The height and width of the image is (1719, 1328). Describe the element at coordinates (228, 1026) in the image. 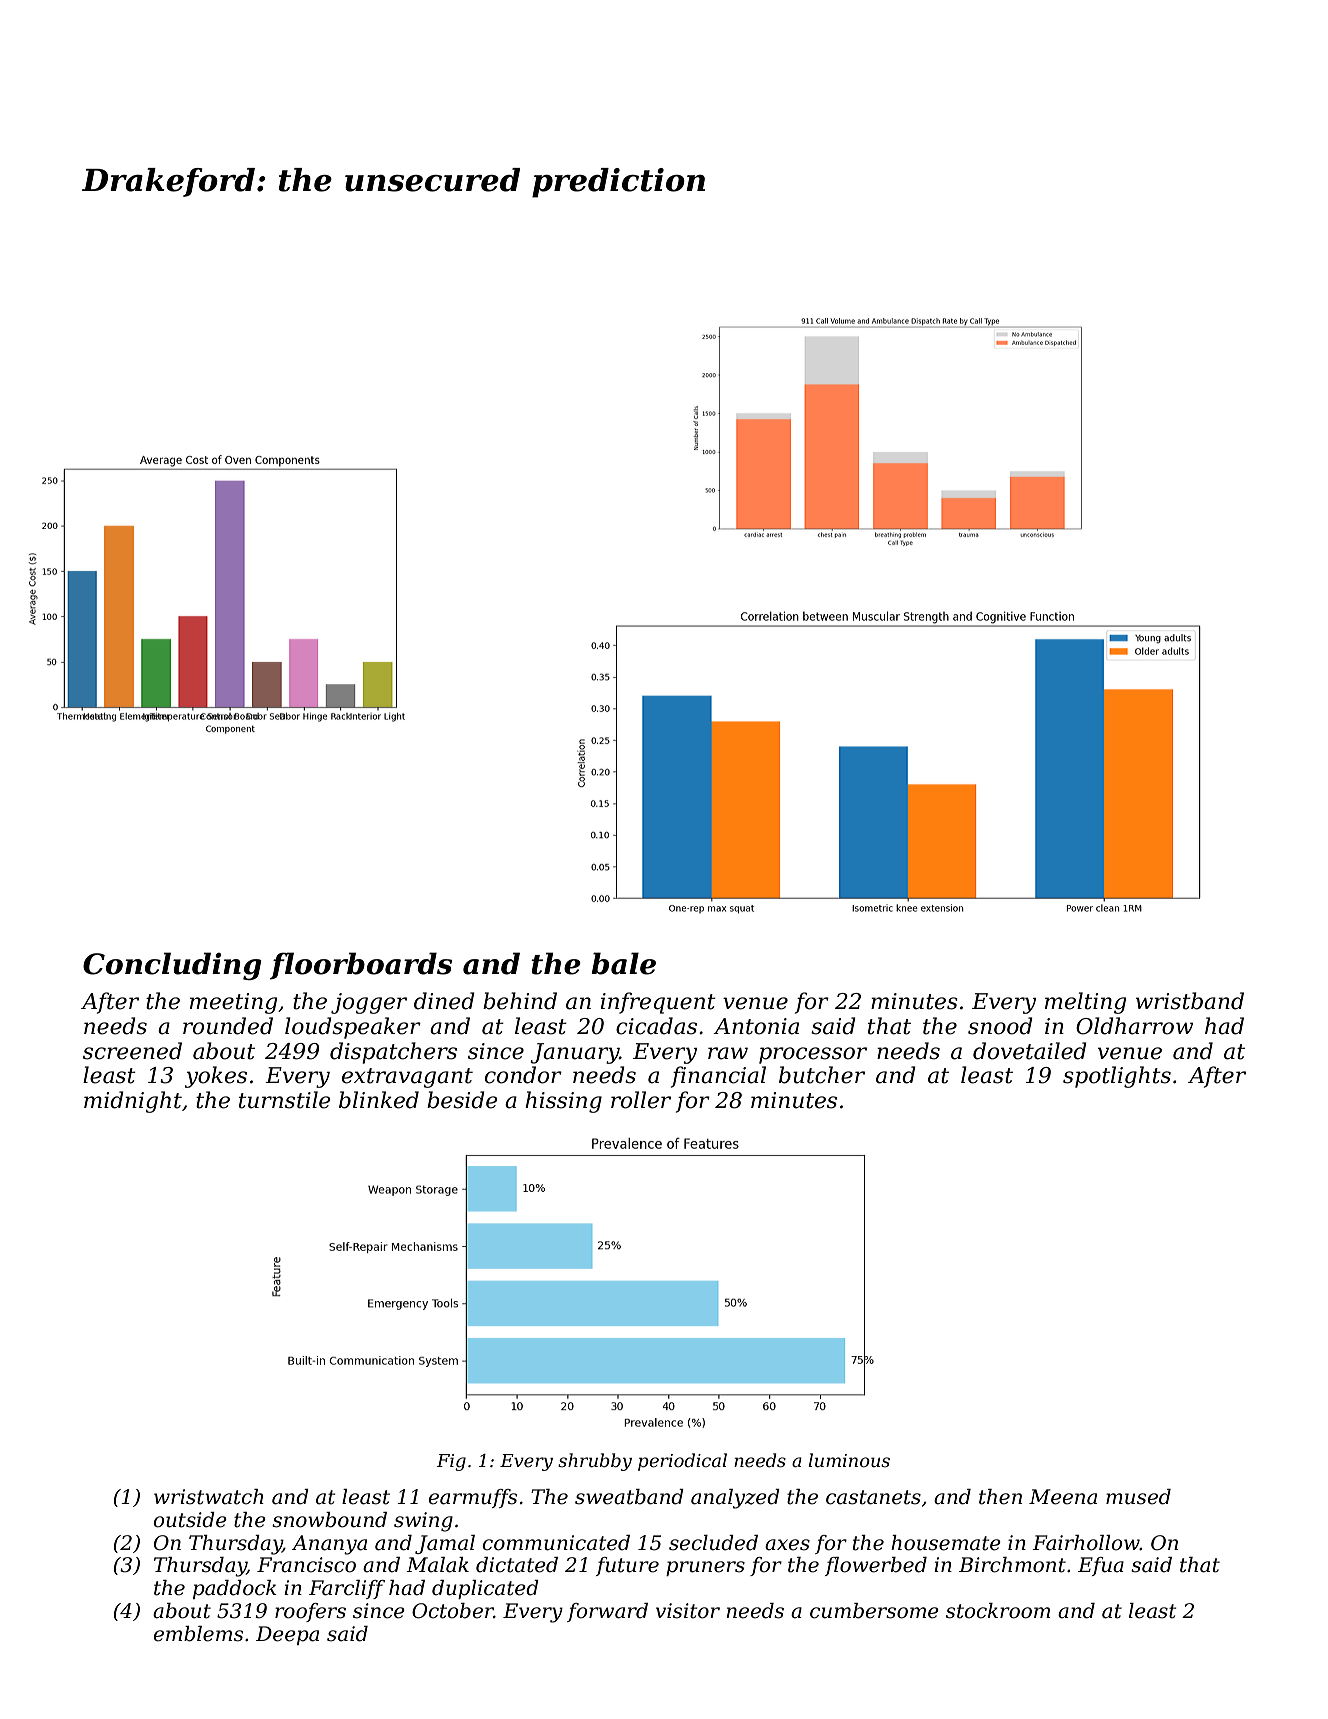

I see `rounded` at that location.
